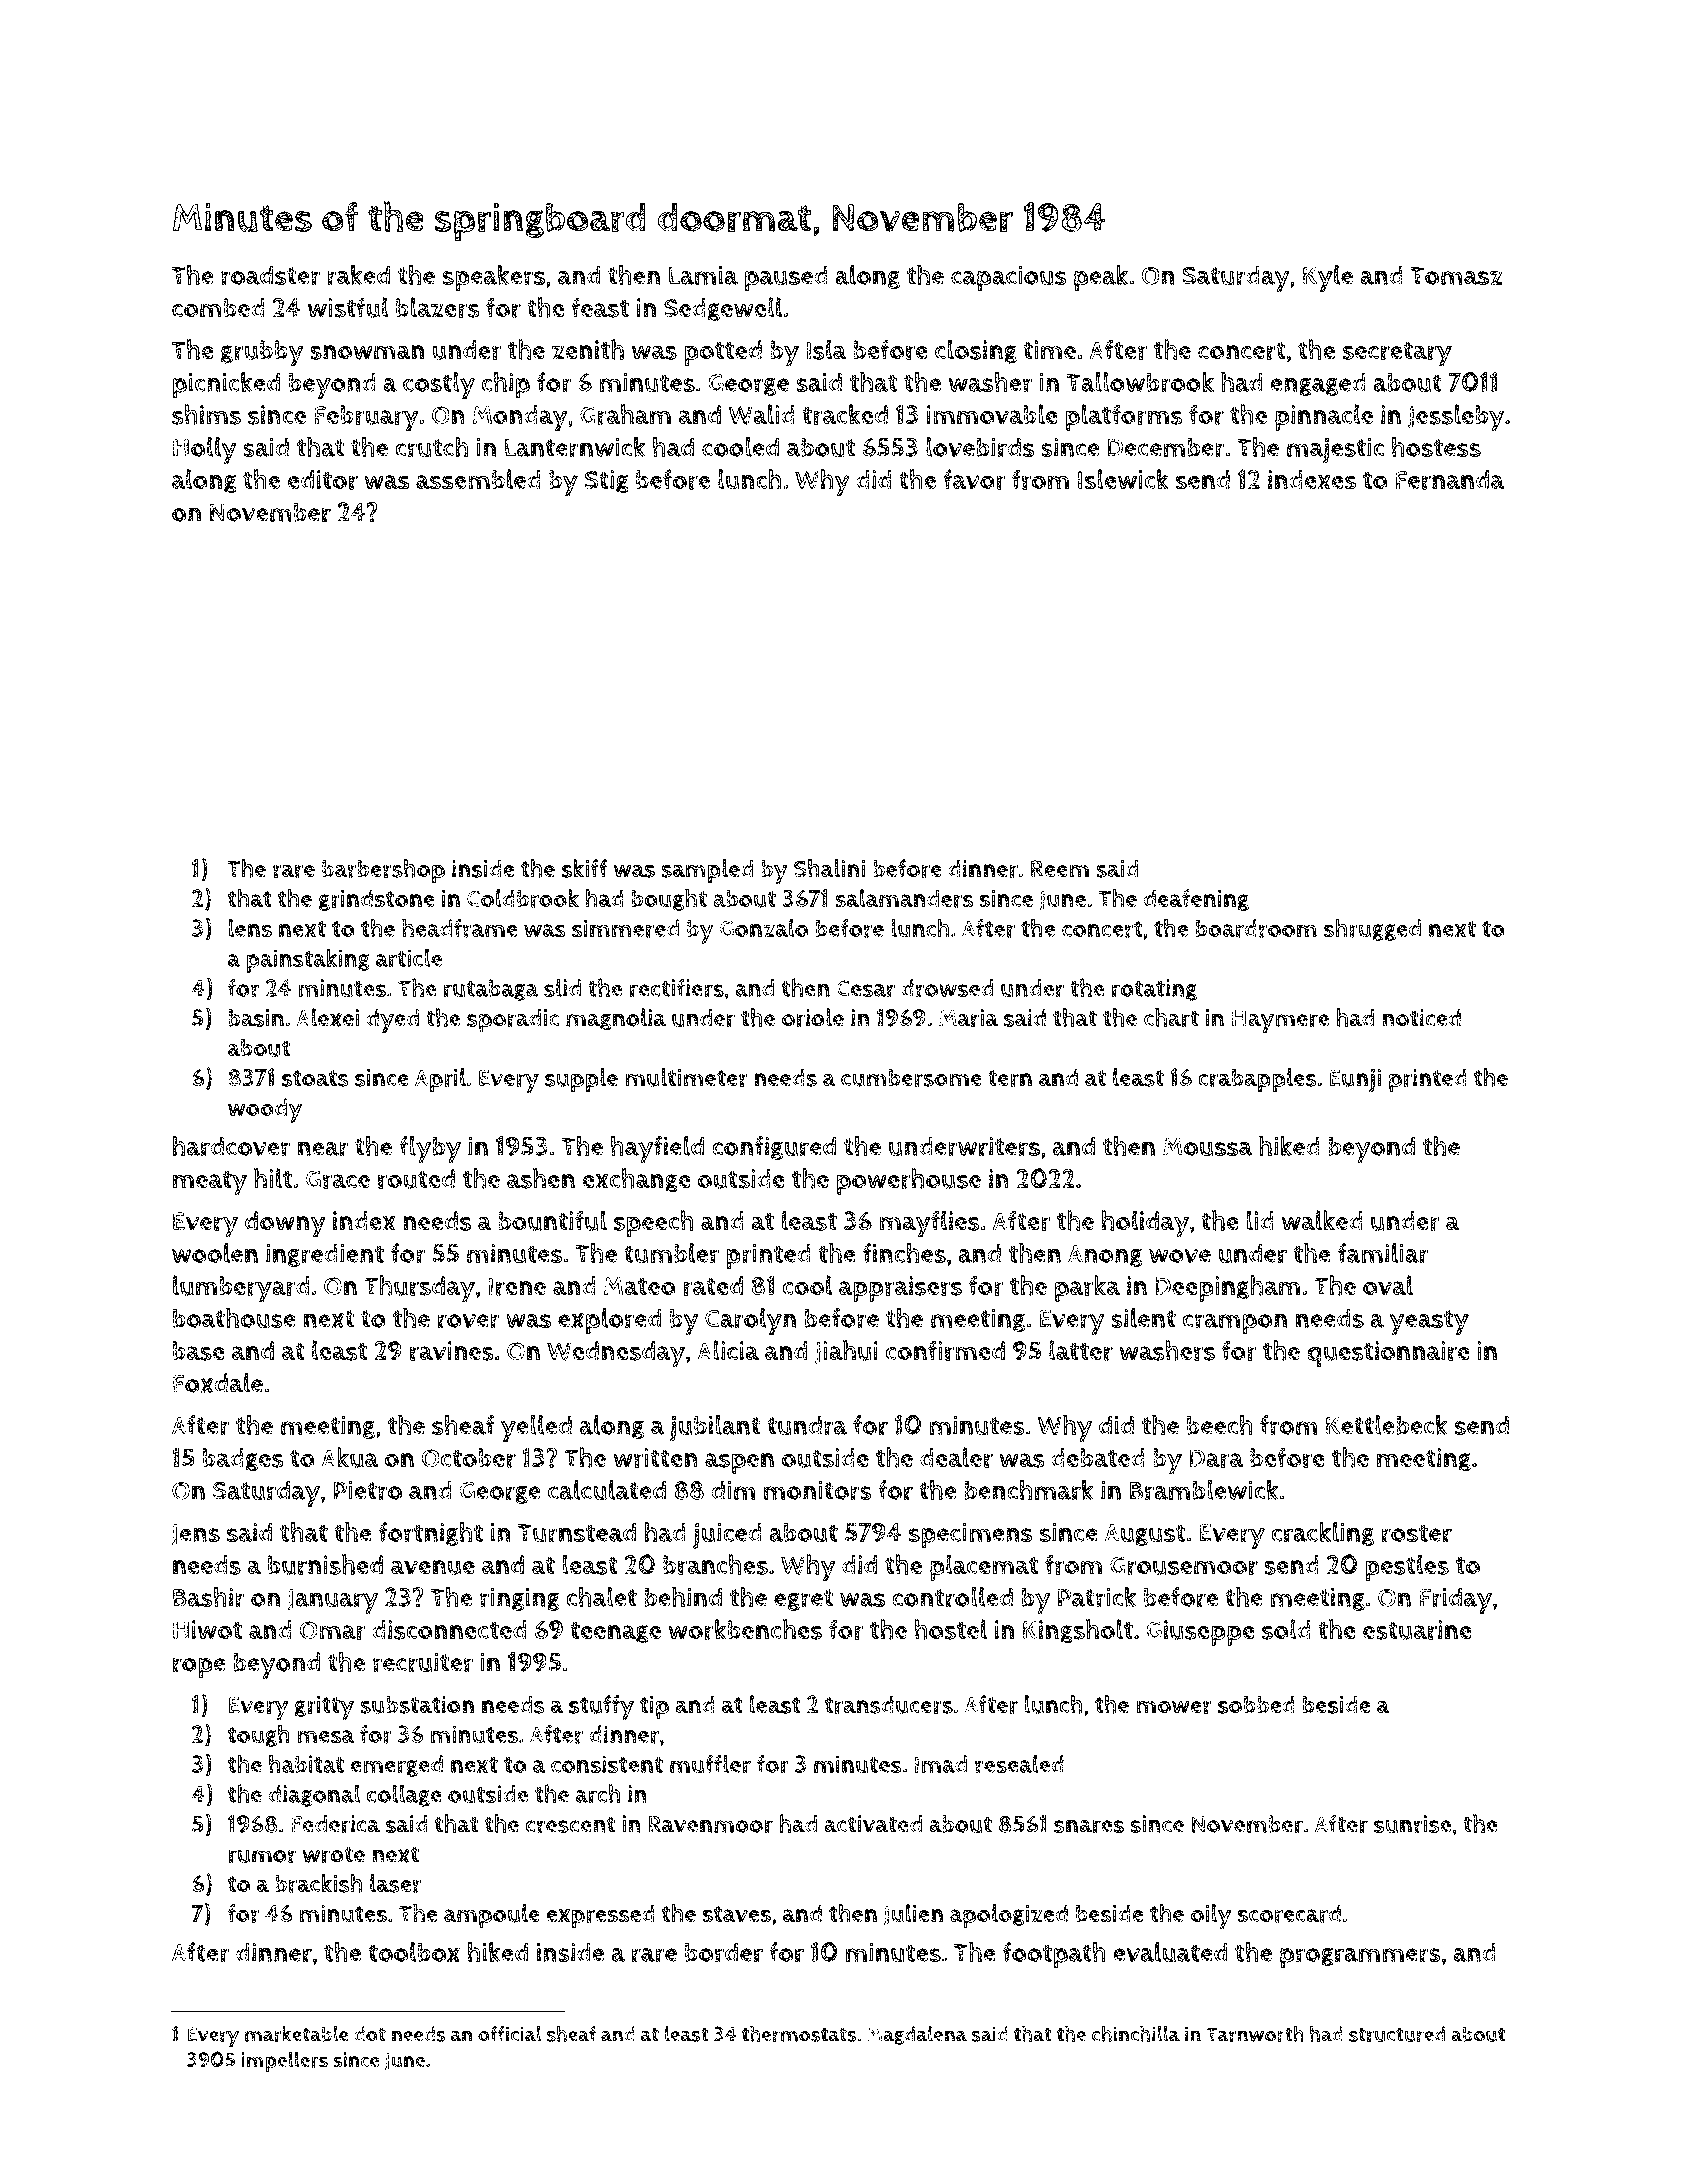 This page has height=2178, width=1683. I want to click on Alicia, so click(728, 1350).
